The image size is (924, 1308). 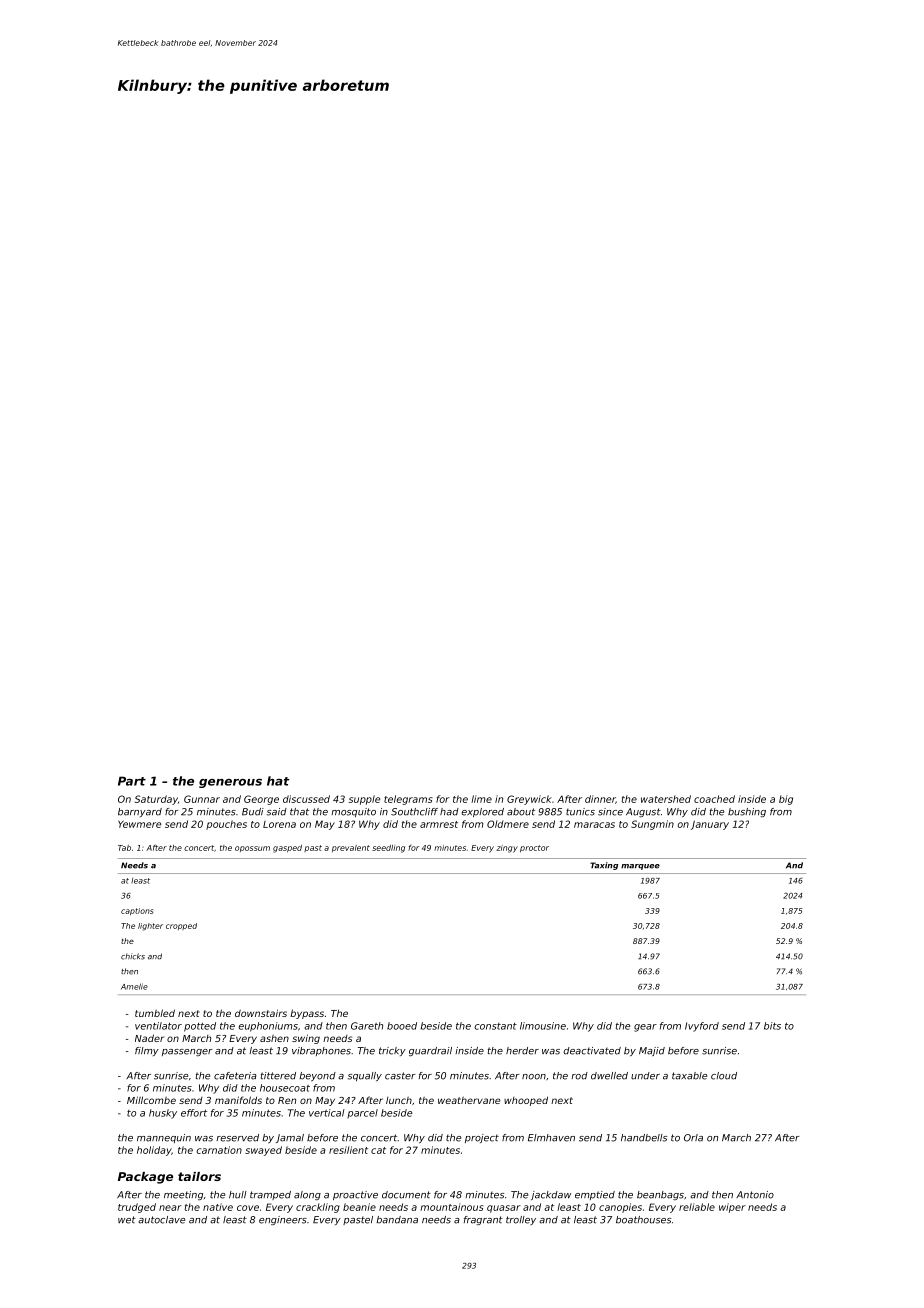 What do you see at coordinates (252, 849) in the image?
I see `opossum` at bounding box center [252, 849].
